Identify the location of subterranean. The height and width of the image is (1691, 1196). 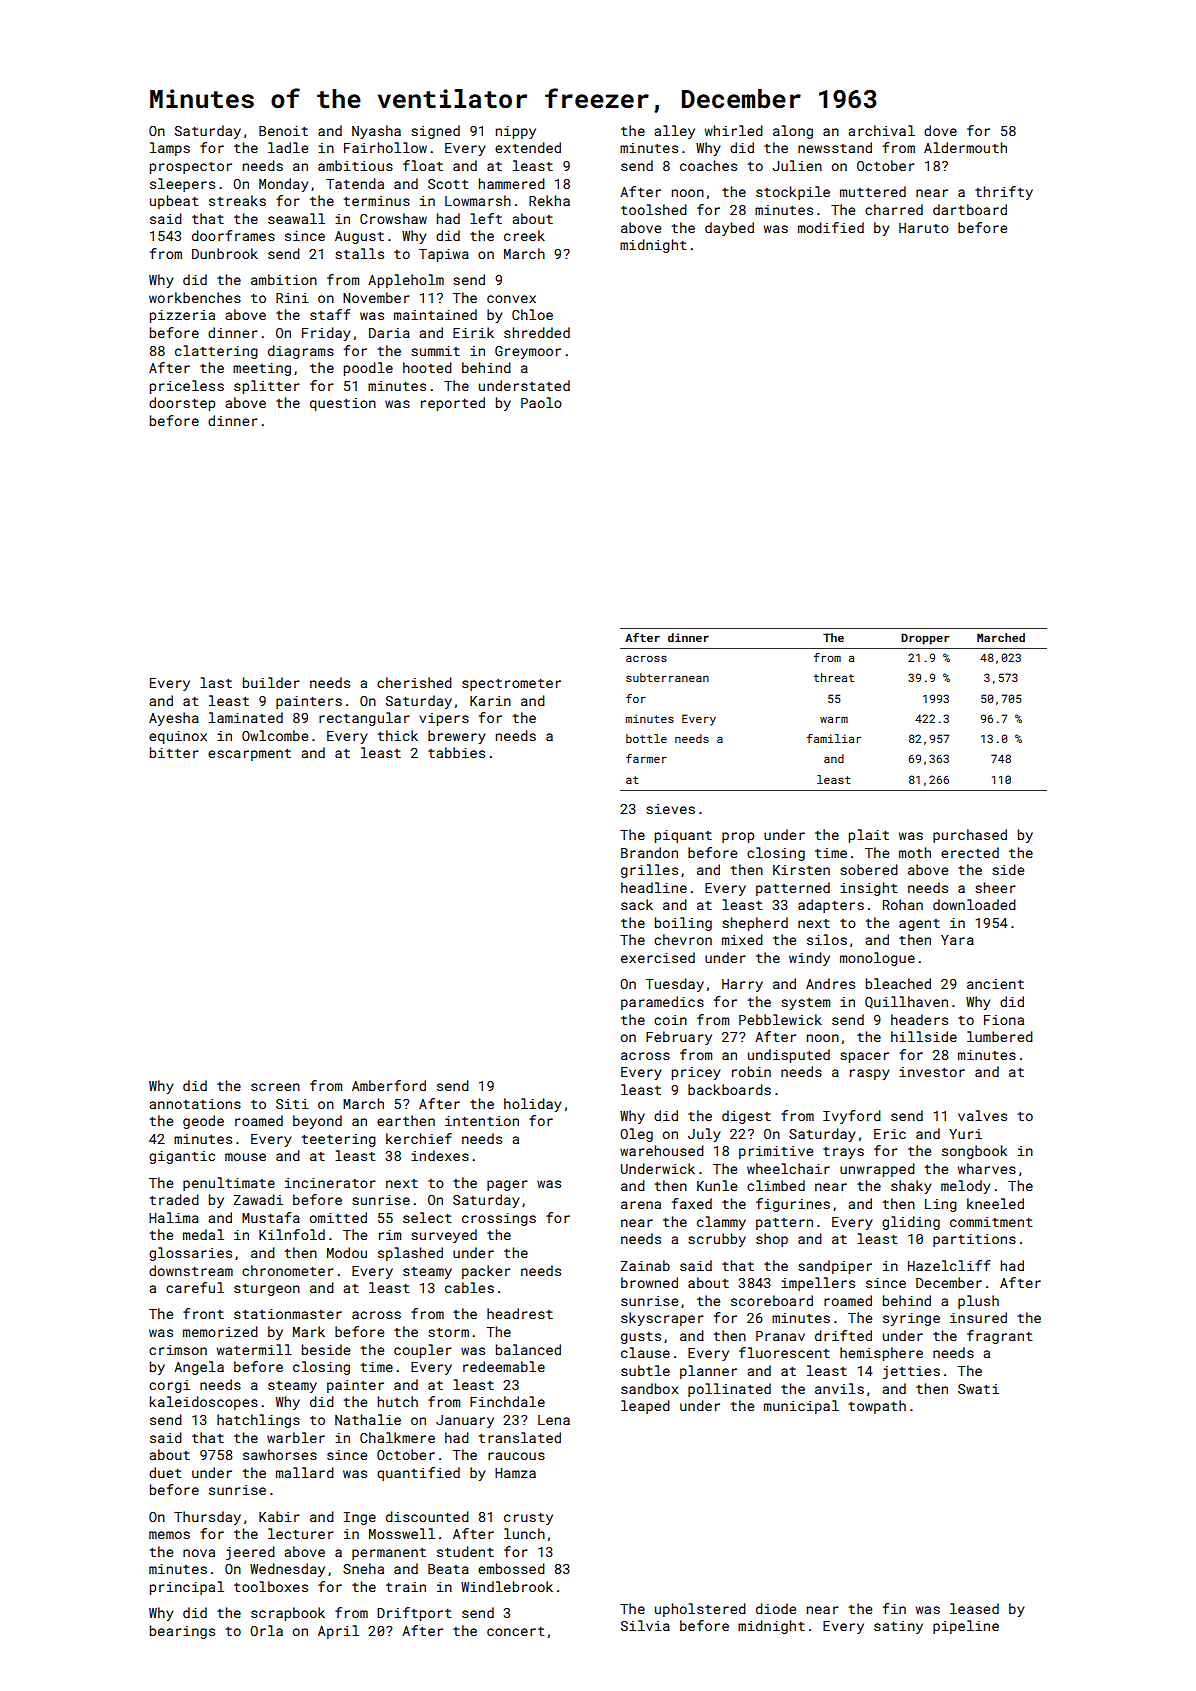
(667, 677).
